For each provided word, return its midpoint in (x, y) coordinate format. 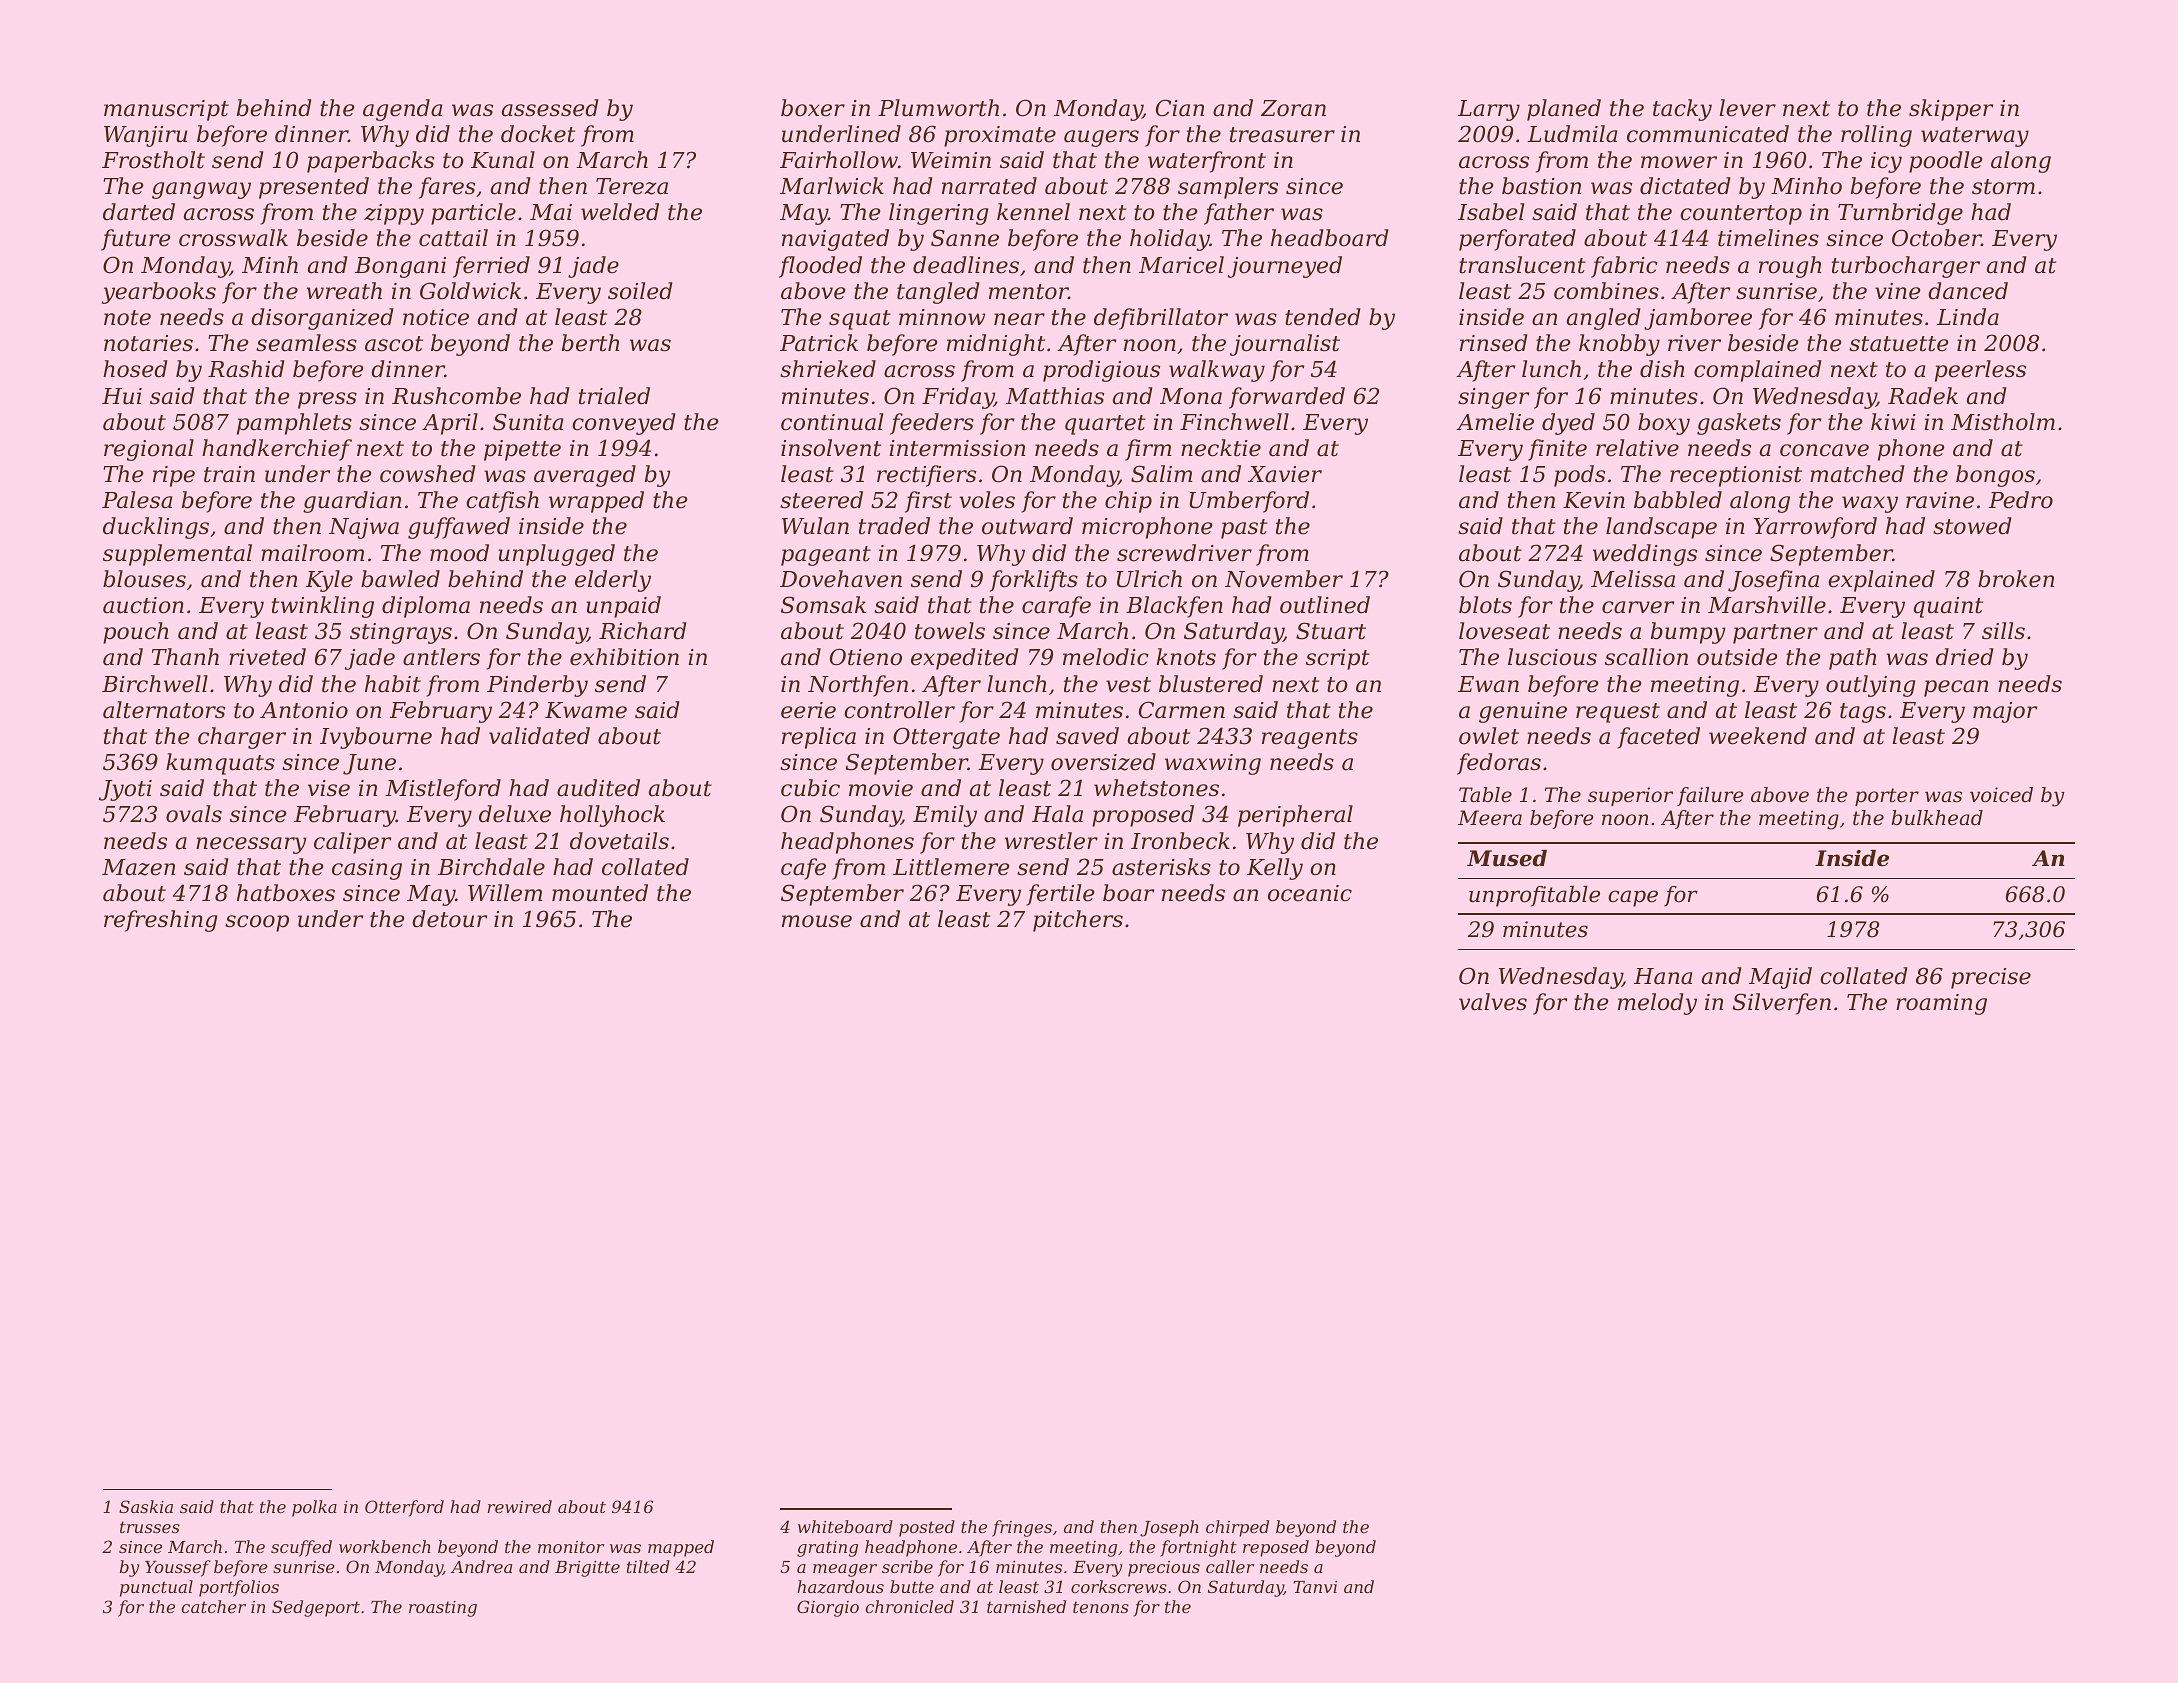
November (1284, 579)
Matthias (1055, 396)
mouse (817, 921)
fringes (1022, 1528)
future (135, 240)
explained (1881, 581)
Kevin (1594, 500)
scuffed (301, 1548)
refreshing (160, 921)
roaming (1941, 1004)
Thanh (185, 657)
